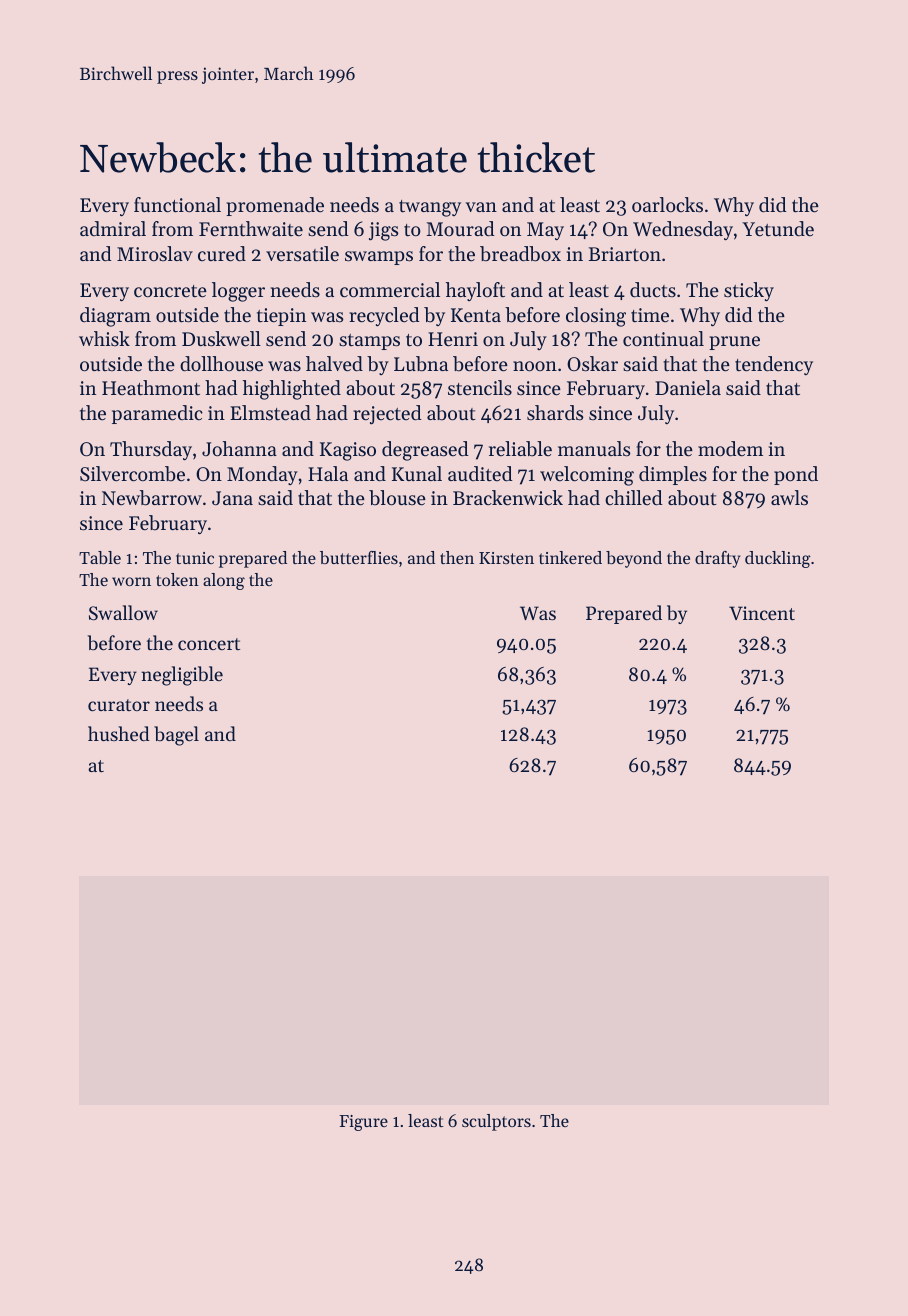 Image resolution: width=908 pixels, height=1316 pixels. I want to click on concrete, so click(170, 291).
